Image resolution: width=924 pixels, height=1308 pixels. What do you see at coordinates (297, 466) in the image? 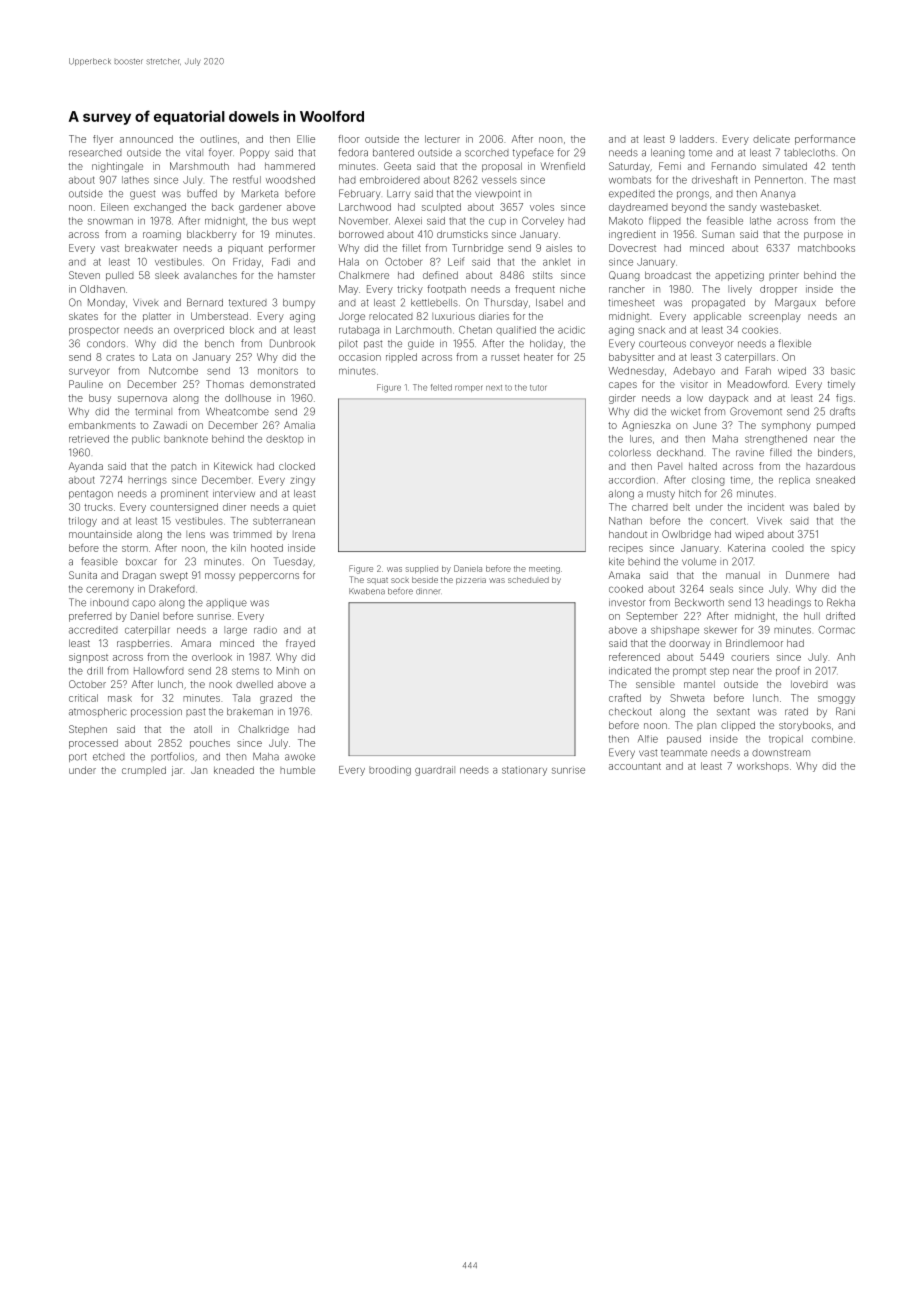
I see `clocked` at bounding box center [297, 466].
